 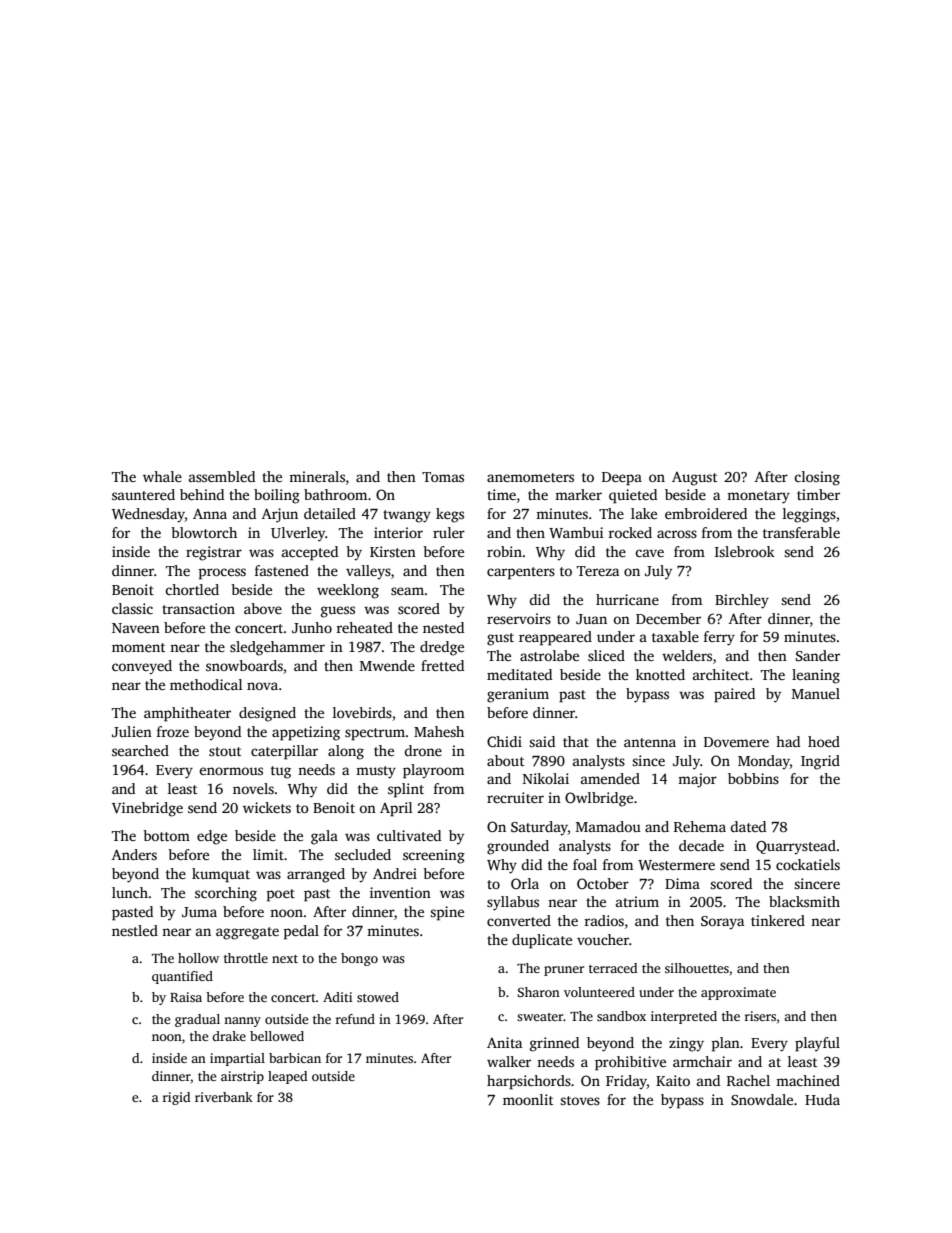 What do you see at coordinates (267, 714) in the page?
I see `designed` at bounding box center [267, 714].
